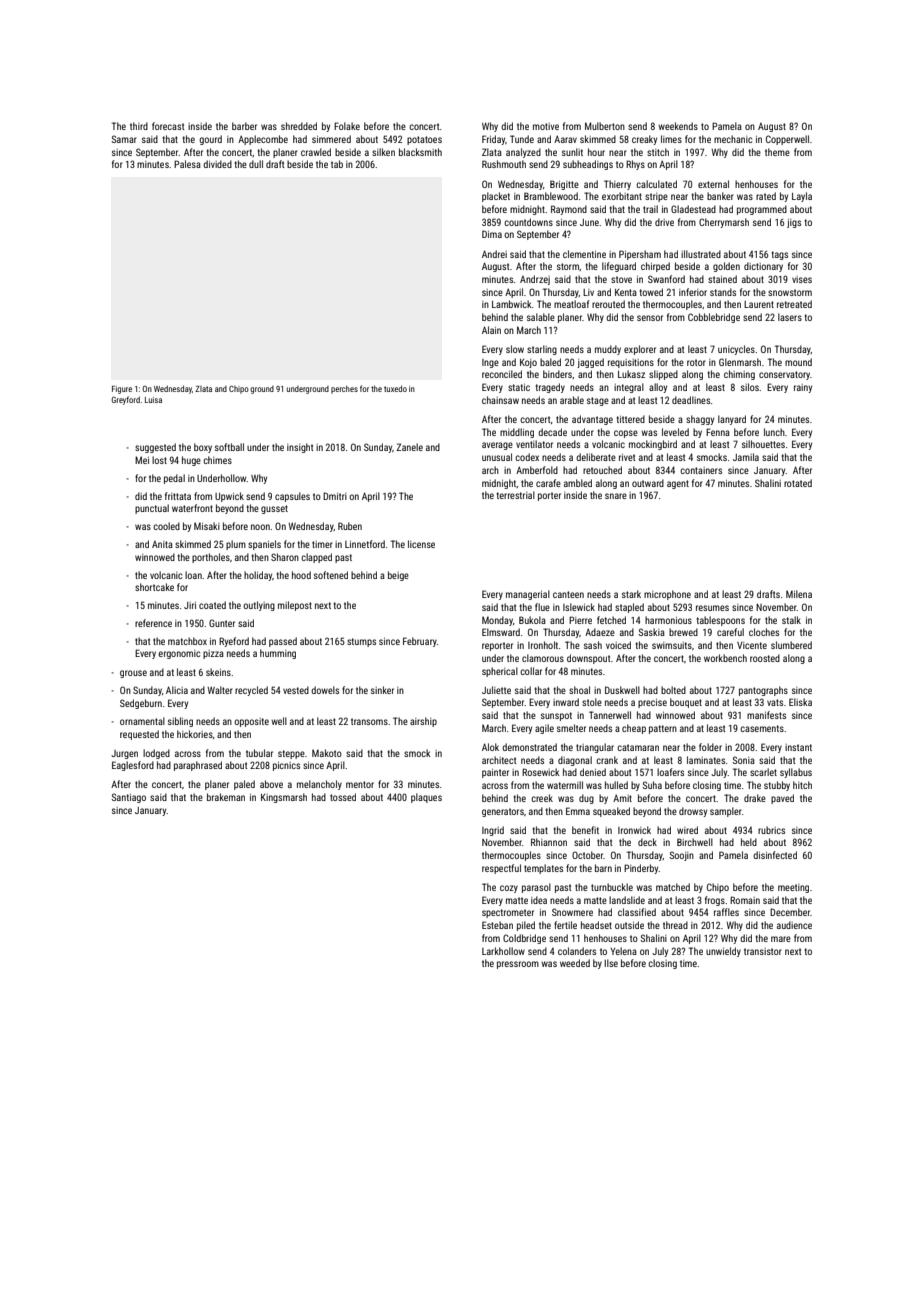 This screenshot has width=924, height=1308. Describe the element at coordinates (546, 126) in the screenshot. I see `motive` at that location.
